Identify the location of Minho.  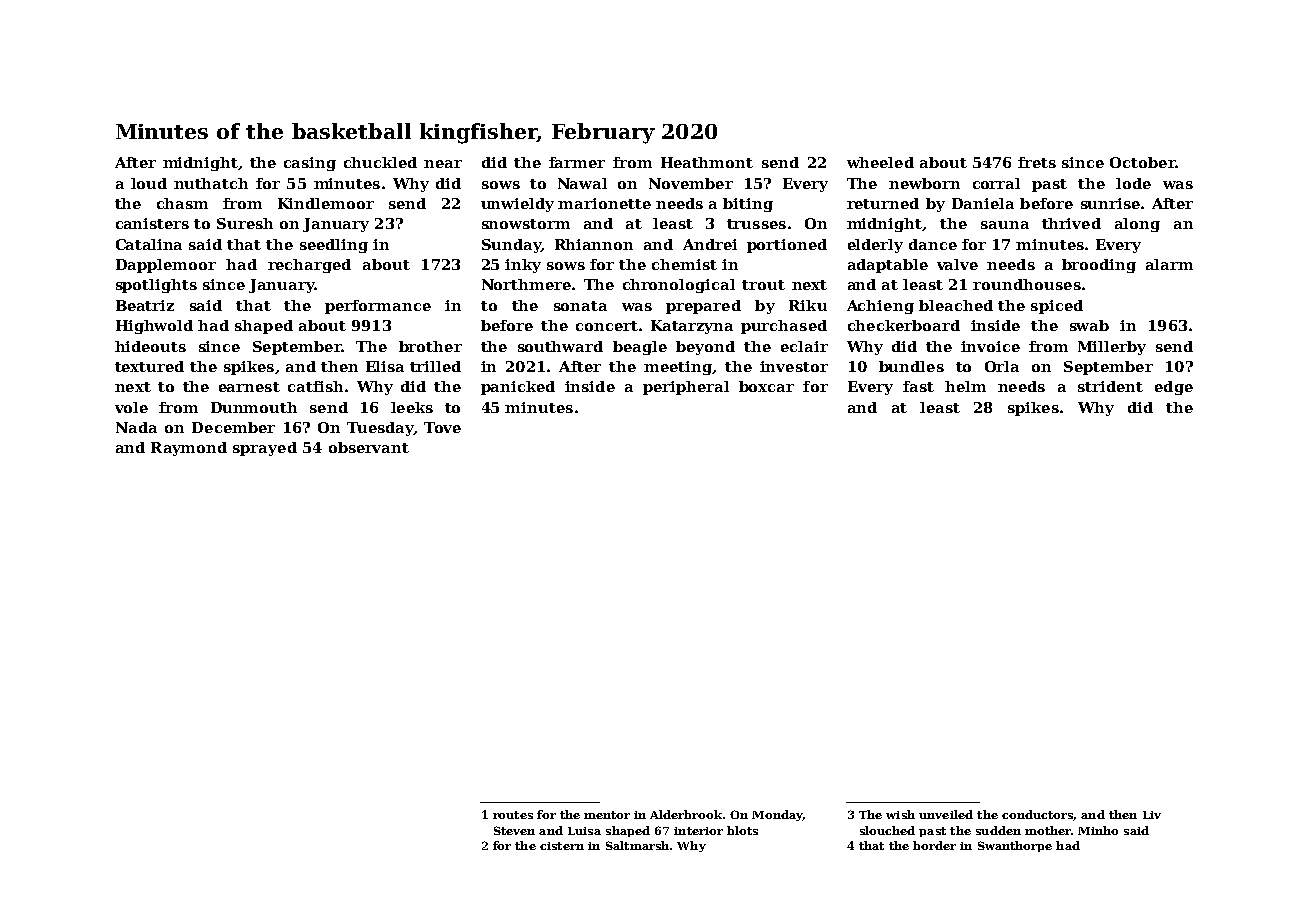
(1098, 830).
